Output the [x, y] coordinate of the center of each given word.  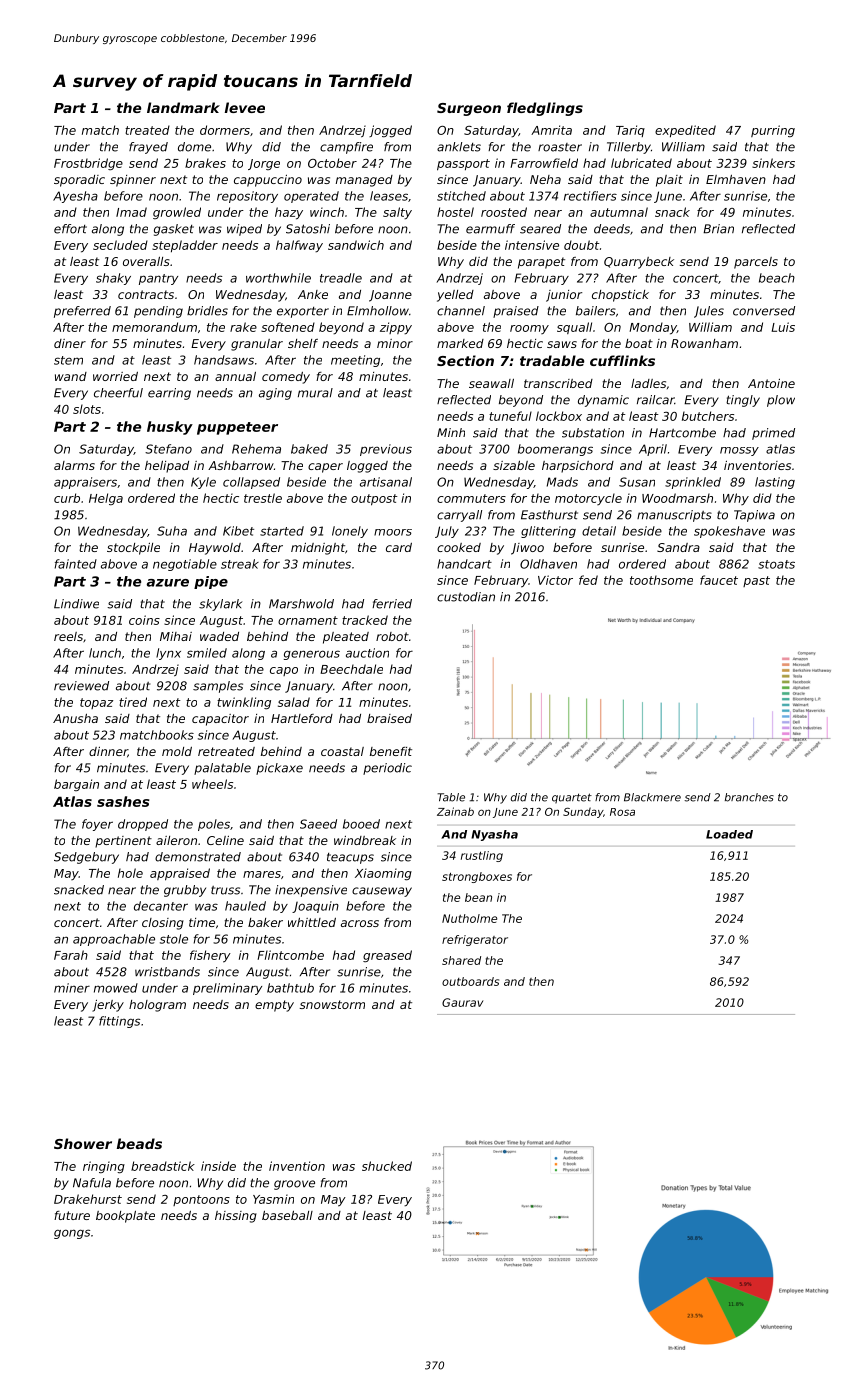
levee [245, 107]
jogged [390, 131]
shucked [387, 1166]
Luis [783, 327]
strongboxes [477, 877]
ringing [104, 1167]
